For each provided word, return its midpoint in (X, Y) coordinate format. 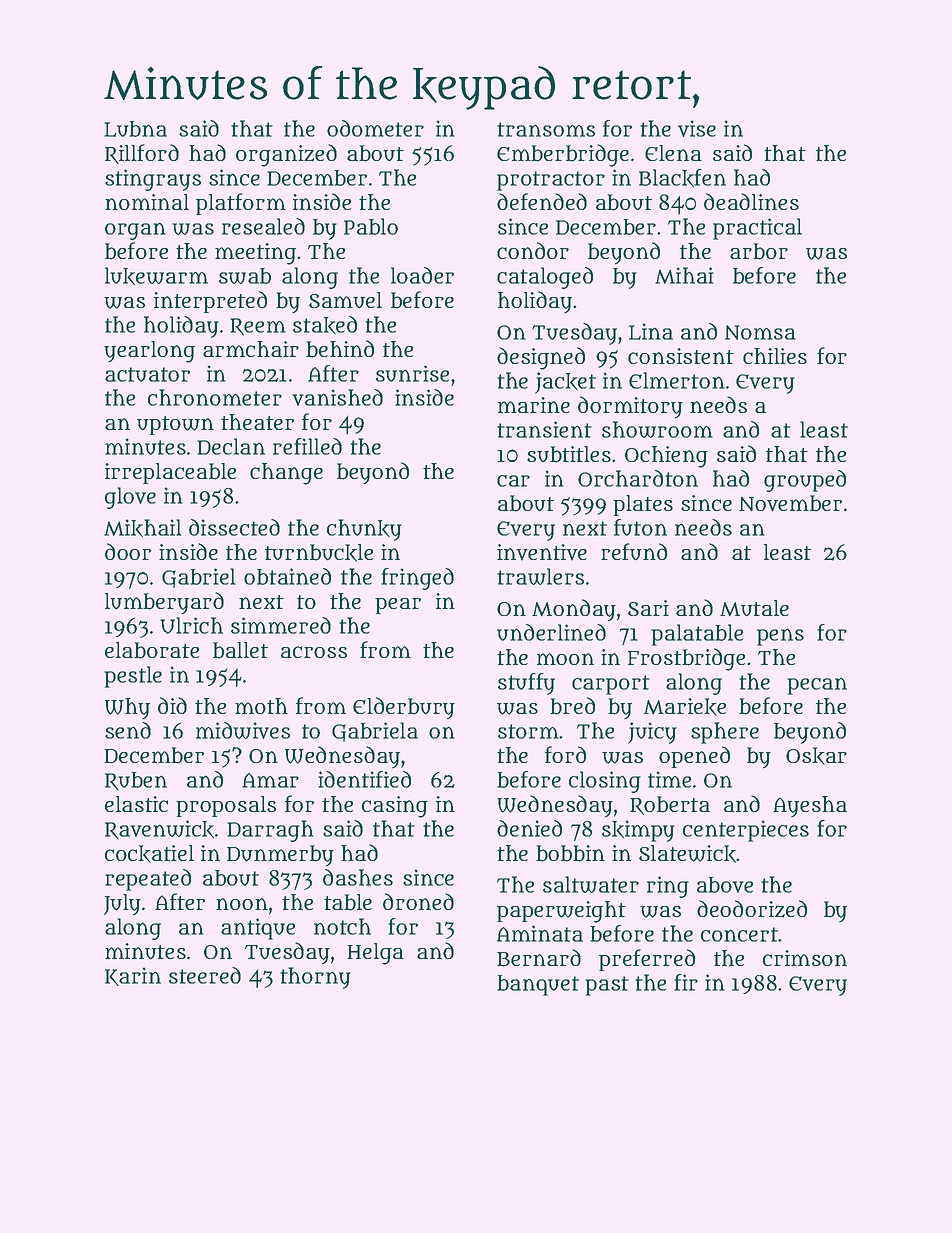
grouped (805, 481)
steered (205, 975)
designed (541, 358)
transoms (546, 129)
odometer (375, 128)
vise (697, 128)
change (286, 474)
